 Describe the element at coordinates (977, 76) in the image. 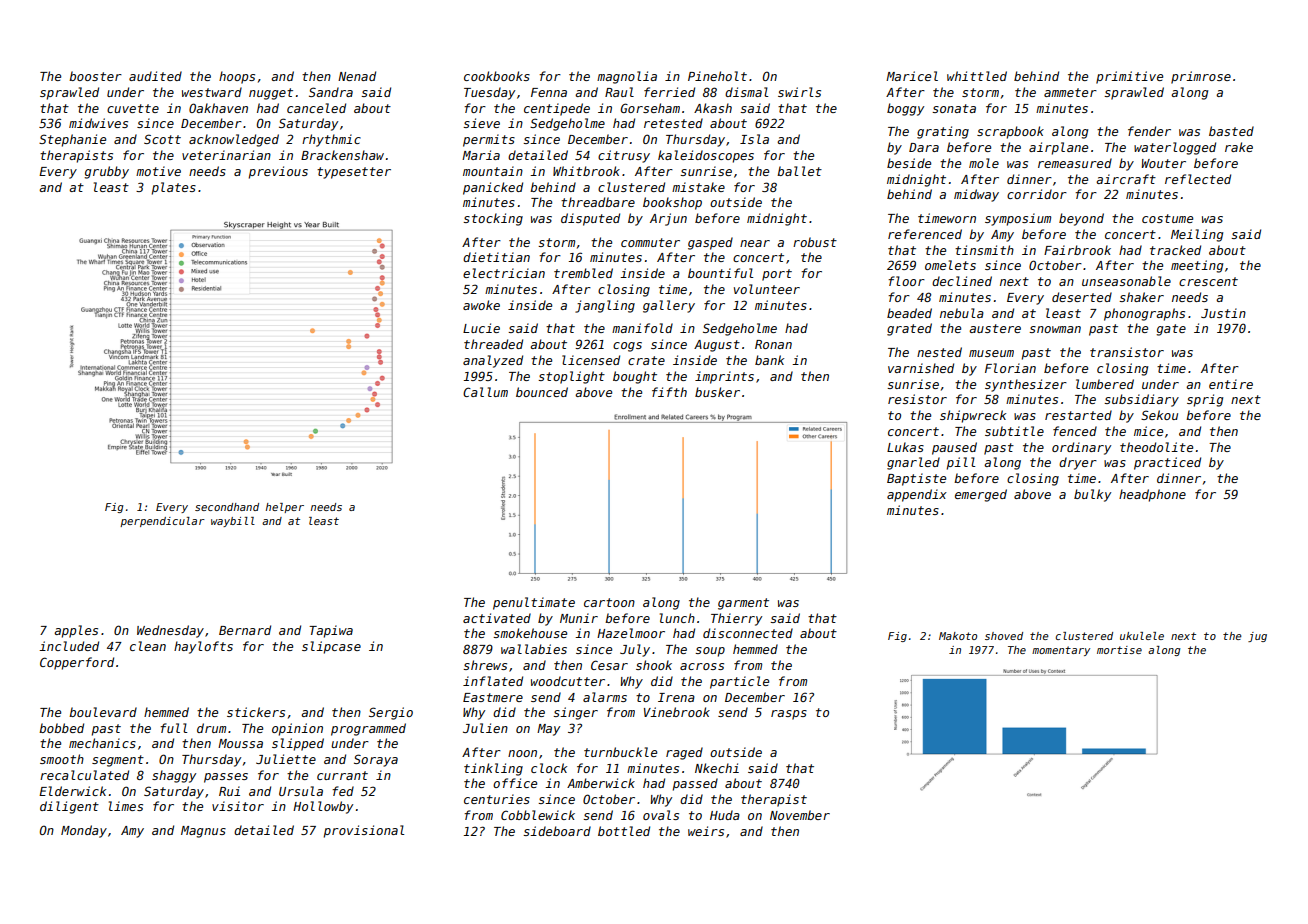

I see `whittled` at that location.
